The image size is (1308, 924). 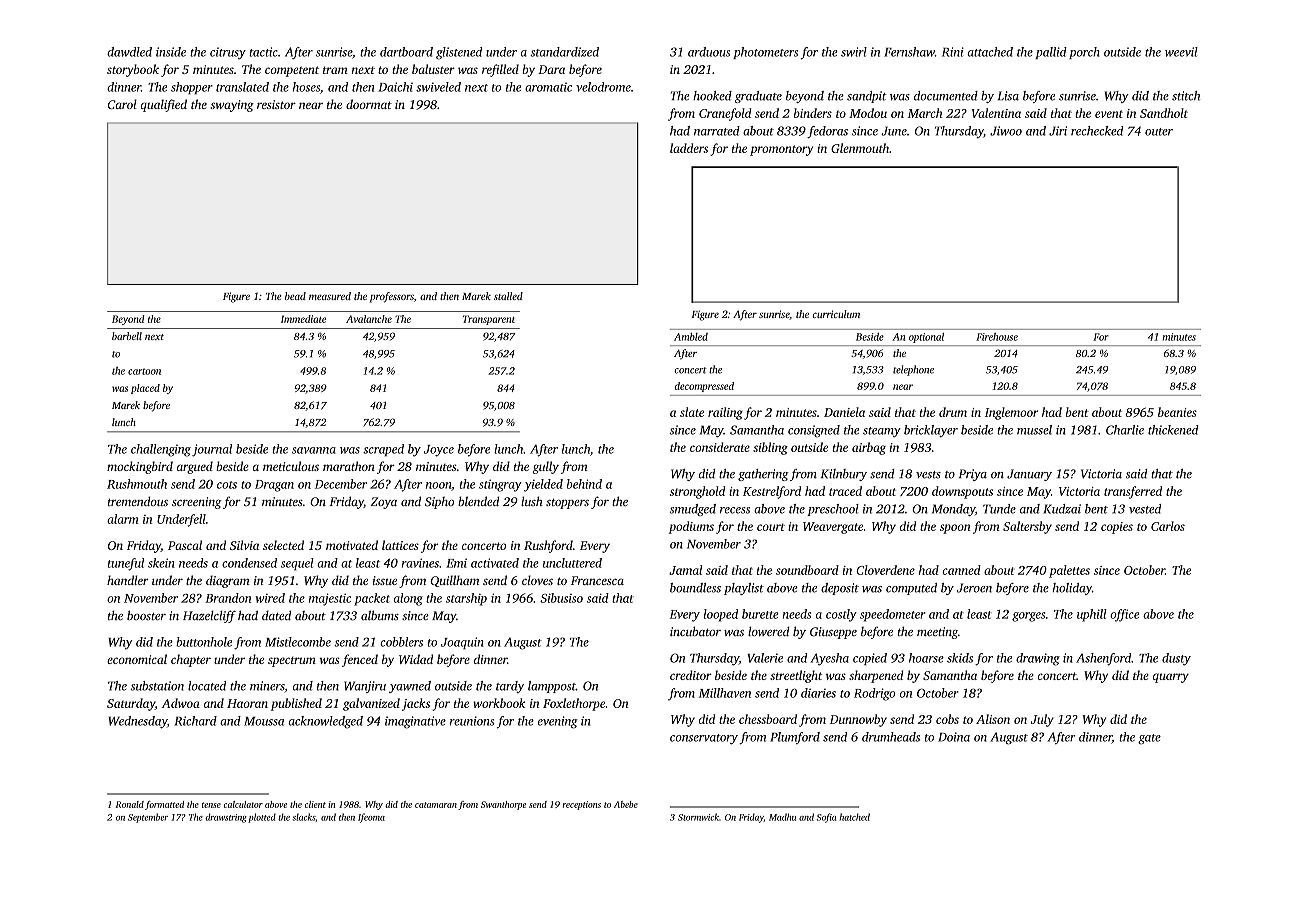 What do you see at coordinates (561, 598) in the page?
I see `Sibusiso` at bounding box center [561, 598].
